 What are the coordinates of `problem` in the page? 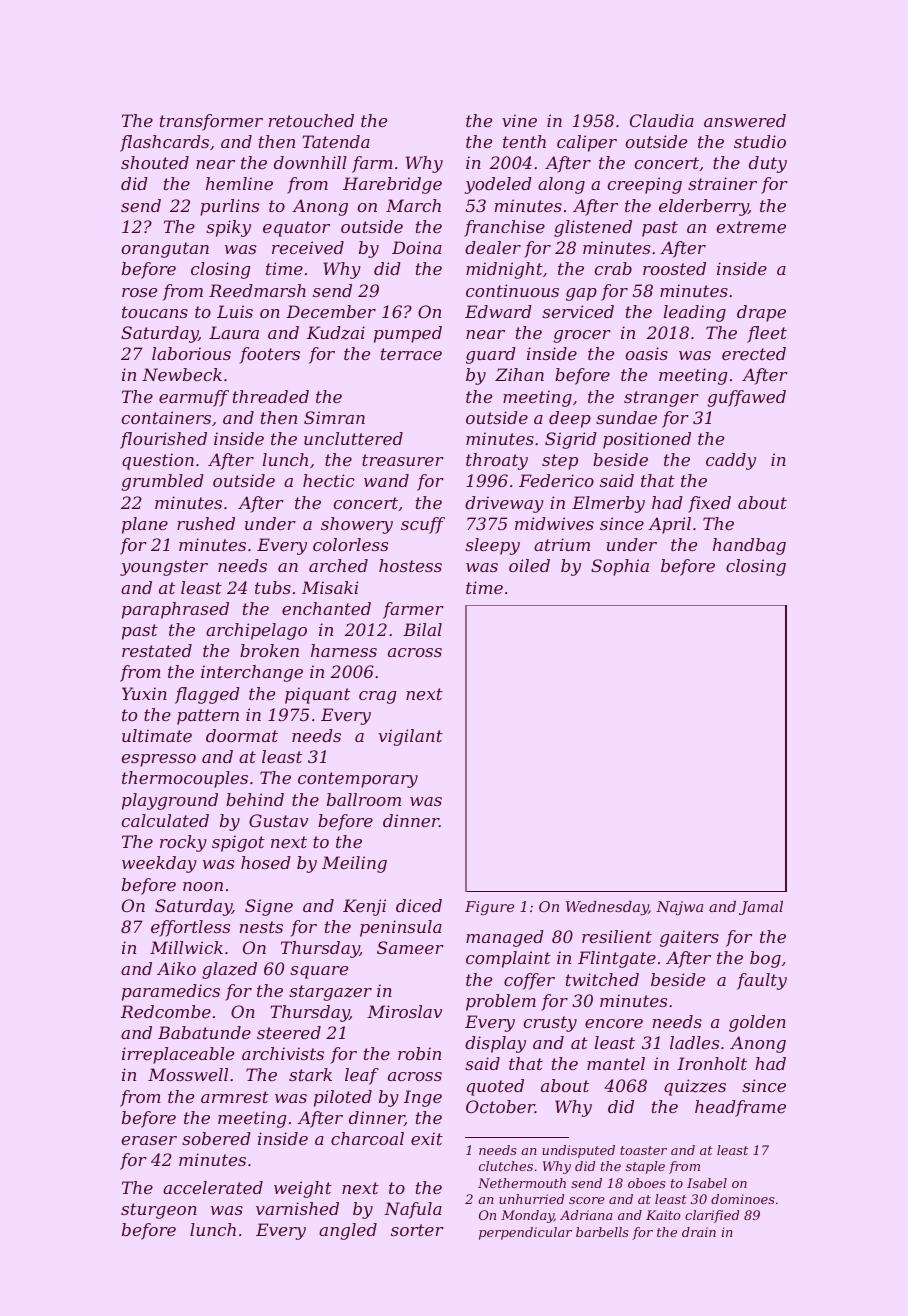 It's located at (501, 1002).
